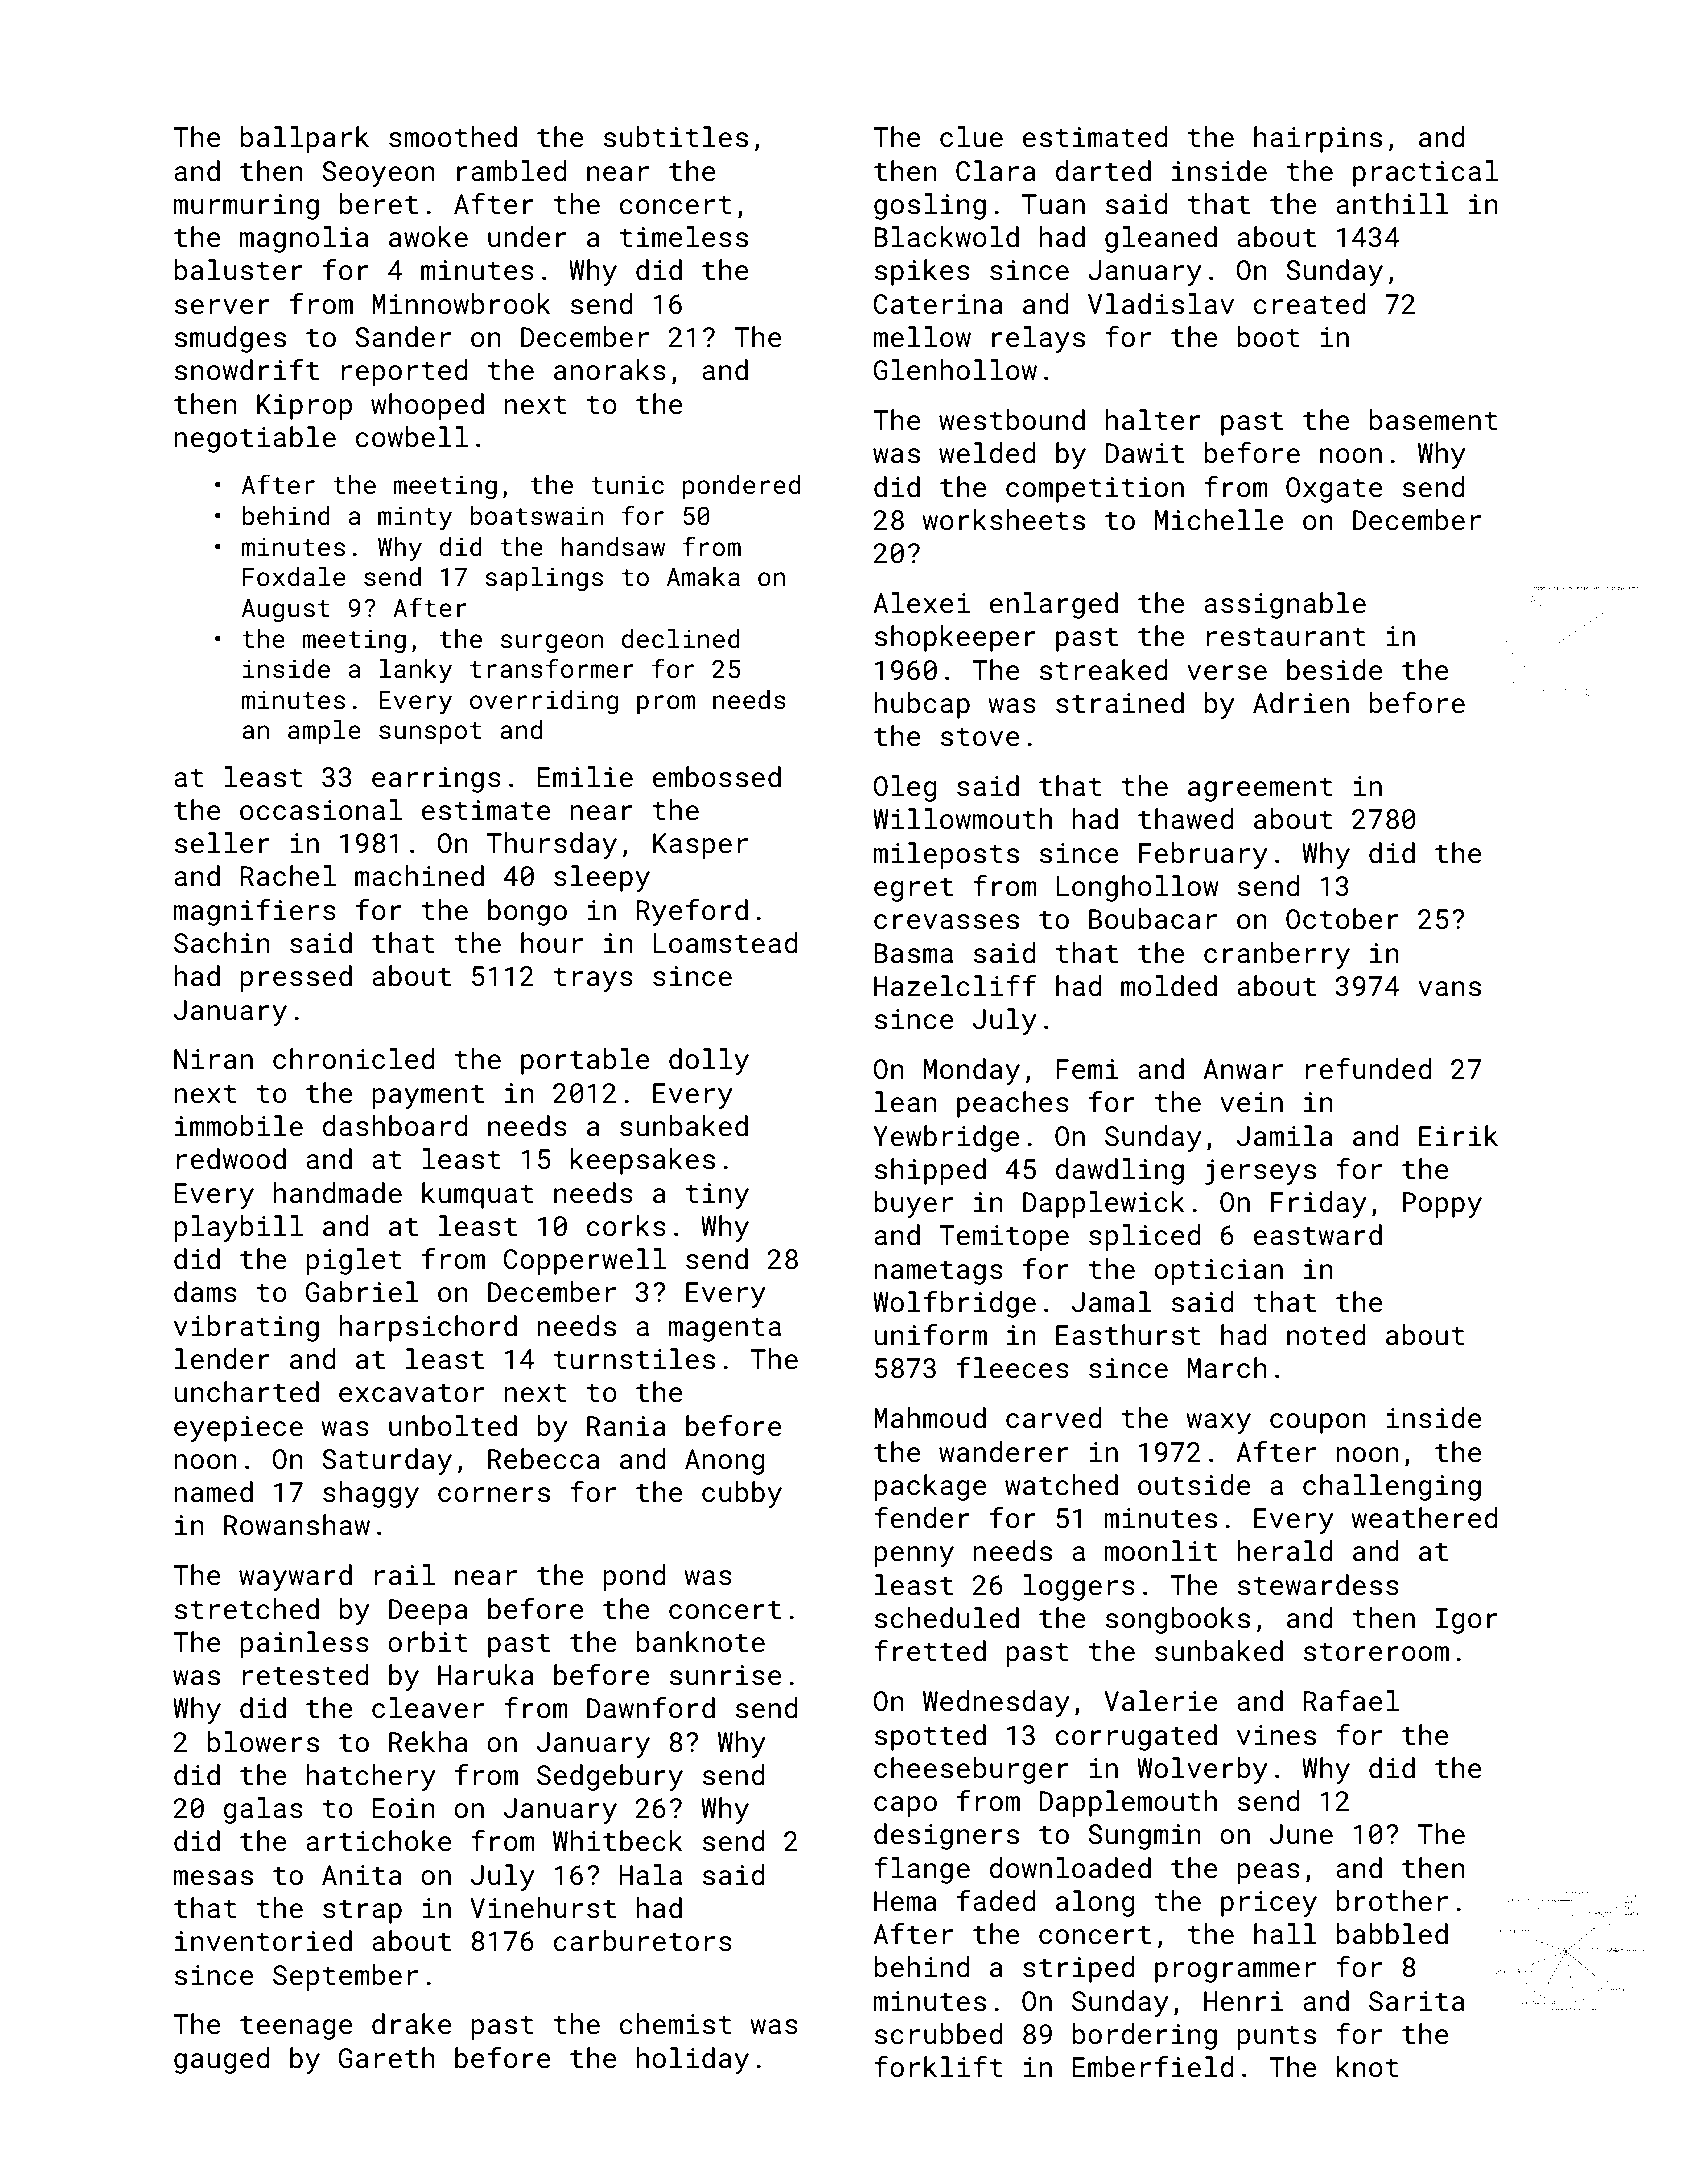 The image size is (1683, 2178). What do you see at coordinates (1277, 955) in the image?
I see `cranberry` at bounding box center [1277, 955].
